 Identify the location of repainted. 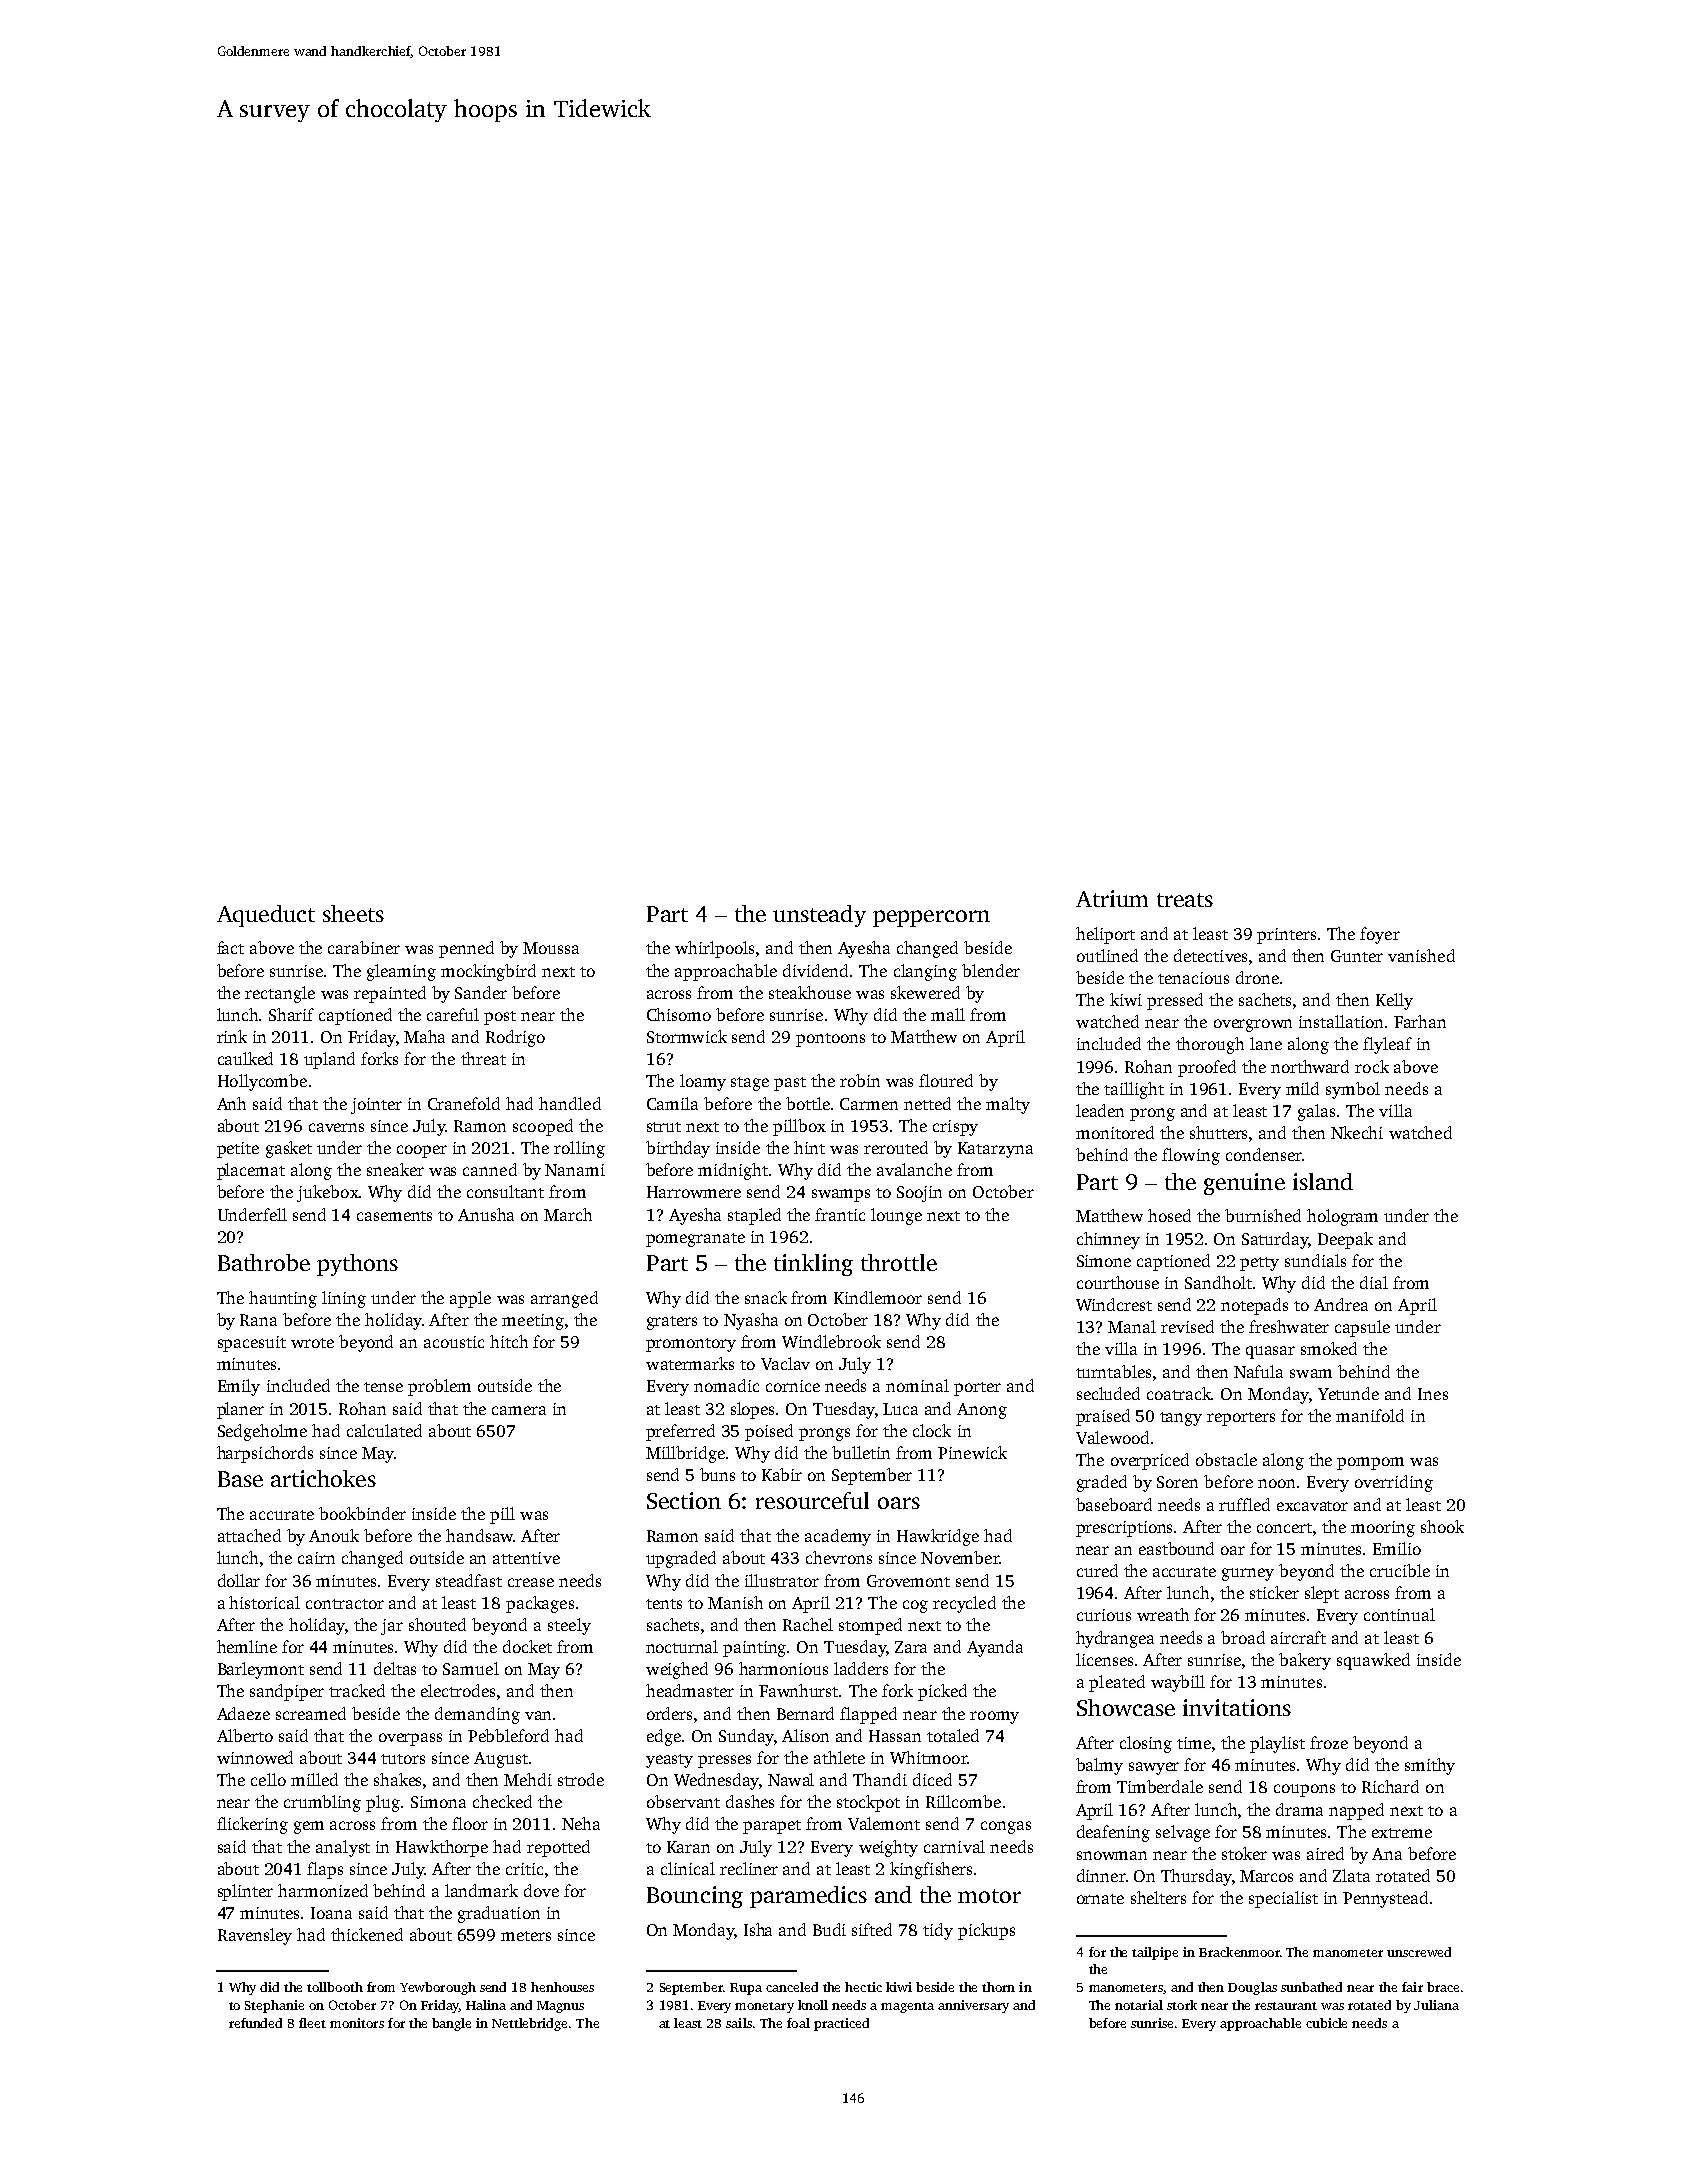
(390, 994).
